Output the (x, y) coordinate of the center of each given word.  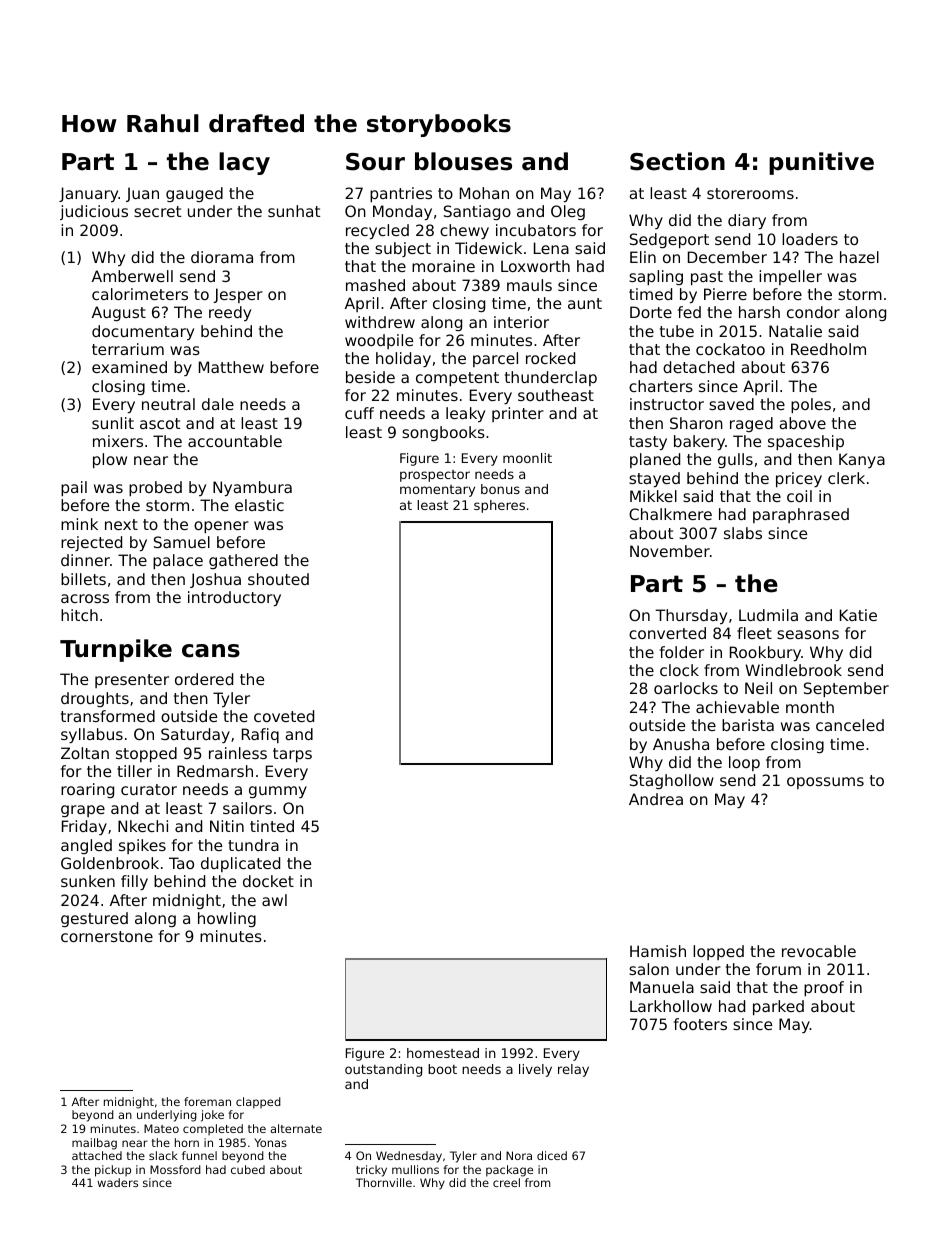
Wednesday (409, 1157)
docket (268, 881)
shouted (278, 579)
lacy (244, 163)
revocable (819, 951)
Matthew (231, 367)
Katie (858, 615)
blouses (463, 161)
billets (83, 579)
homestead (443, 1053)
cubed (248, 1169)
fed (689, 312)
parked (778, 1007)
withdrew (380, 322)
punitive (821, 163)
